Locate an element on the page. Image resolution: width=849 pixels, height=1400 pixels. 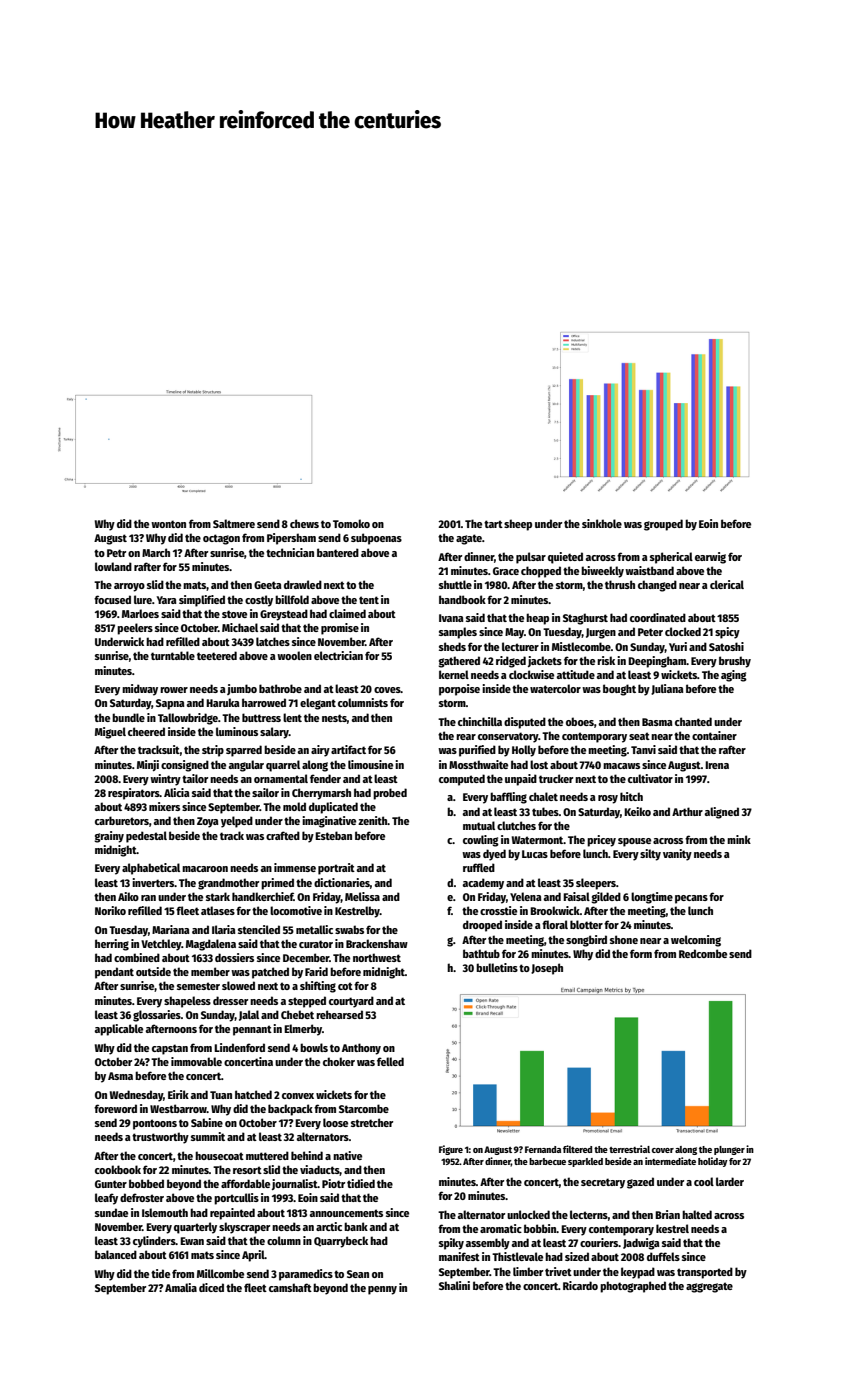
sheep is located at coordinates (518, 525).
